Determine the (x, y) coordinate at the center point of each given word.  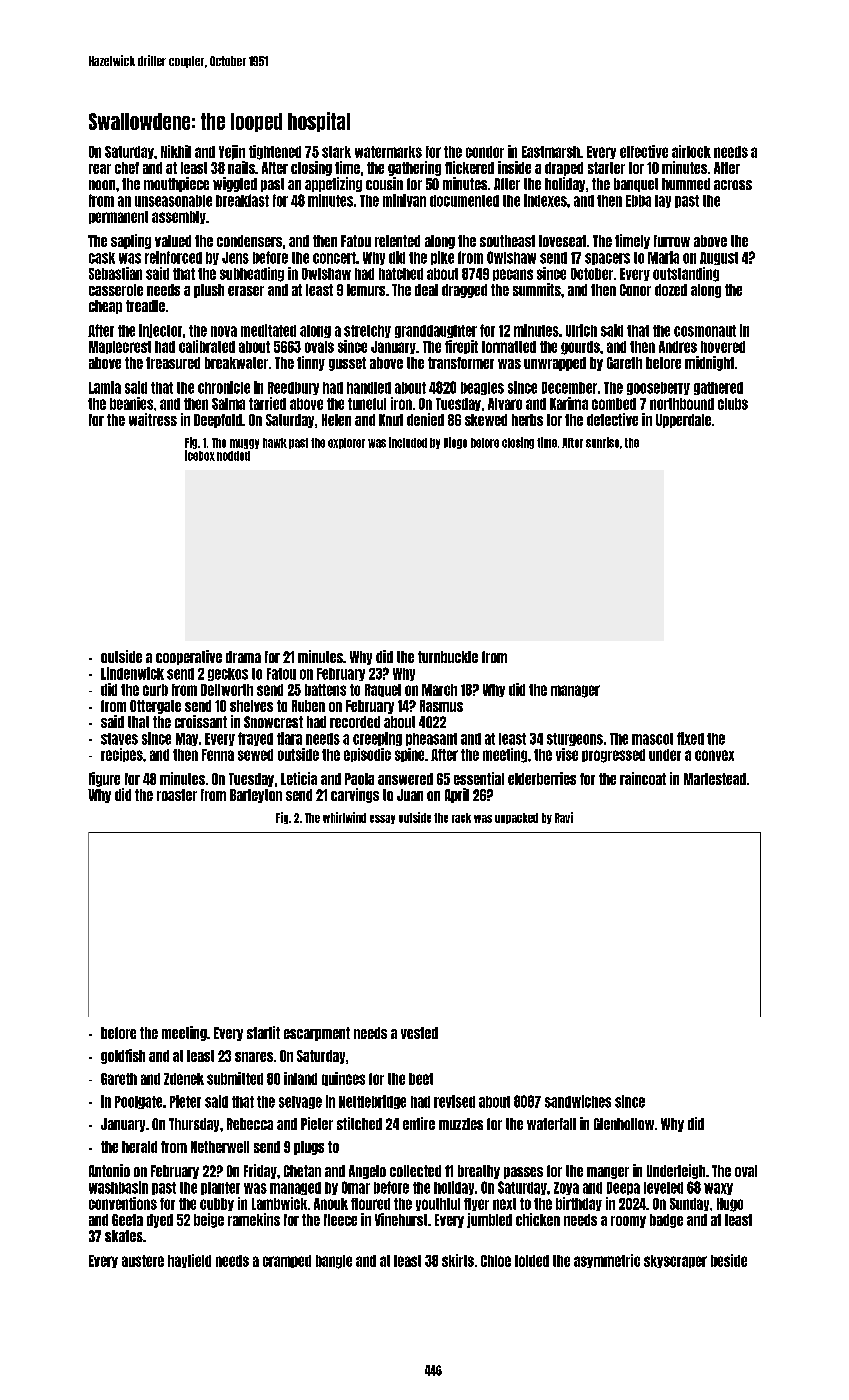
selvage (300, 1102)
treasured (173, 363)
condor (485, 152)
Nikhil (176, 151)
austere (143, 1261)
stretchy (367, 331)
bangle (334, 1262)
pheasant (431, 739)
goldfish (123, 1056)
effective (644, 151)
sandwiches (578, 1101)
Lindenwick (132, 673)
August (719, 258)
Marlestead (715, 779)
